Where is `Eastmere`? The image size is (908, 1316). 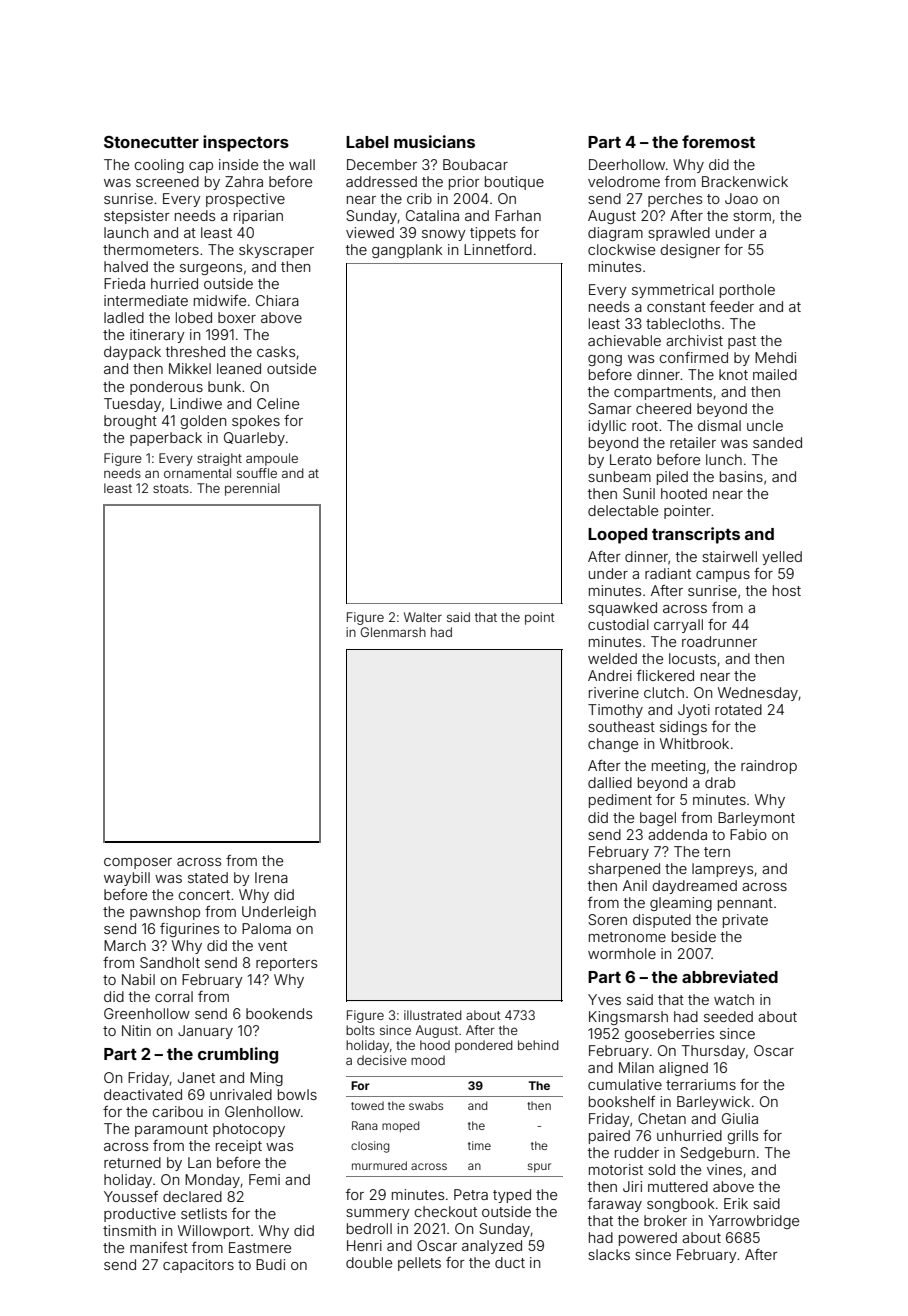 Eastmere is located at coordinates (260, 1247).
